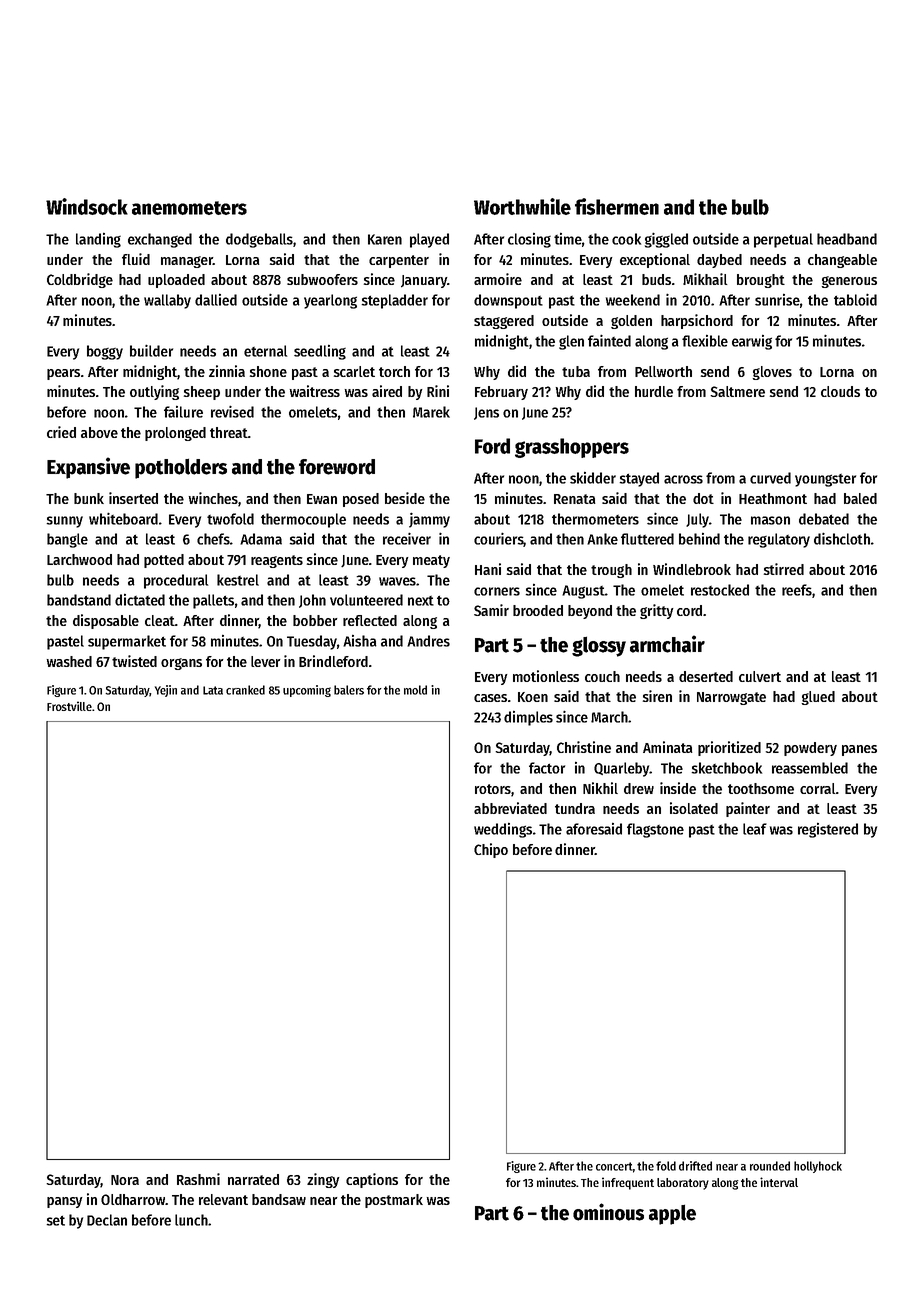 The image size is (924, 1308). What do you see at coordinates (818, 788) in the screenshot?
I see `corral` at bounding box center [818, 788].
